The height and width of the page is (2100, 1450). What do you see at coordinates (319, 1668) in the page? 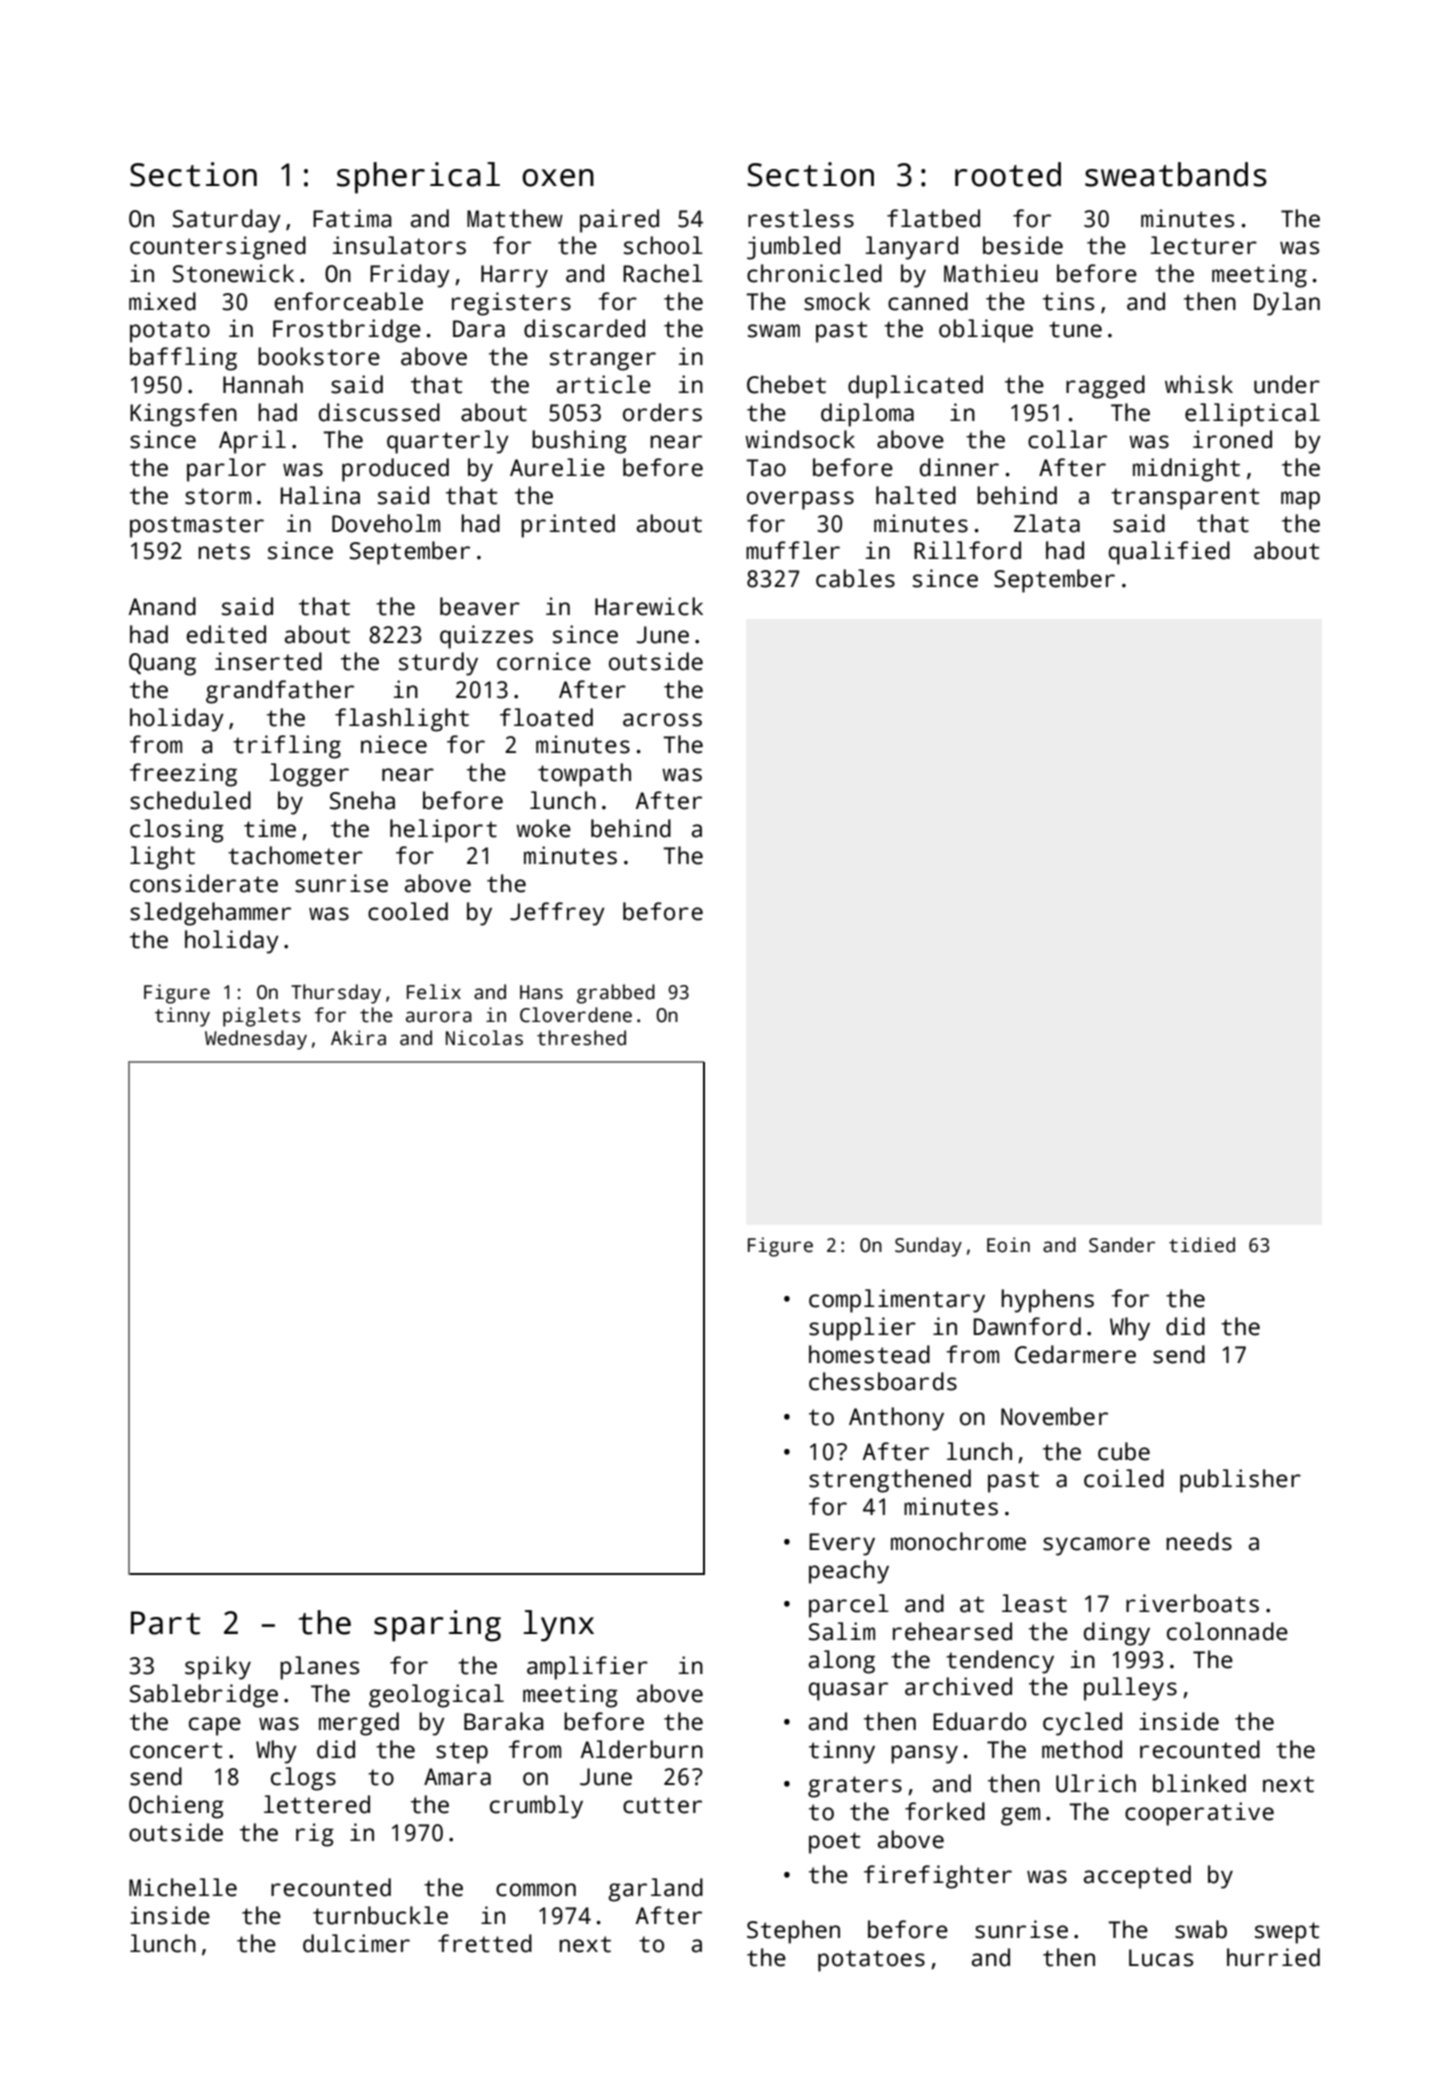
I see `planes` at bounding box center [319, 1668].
